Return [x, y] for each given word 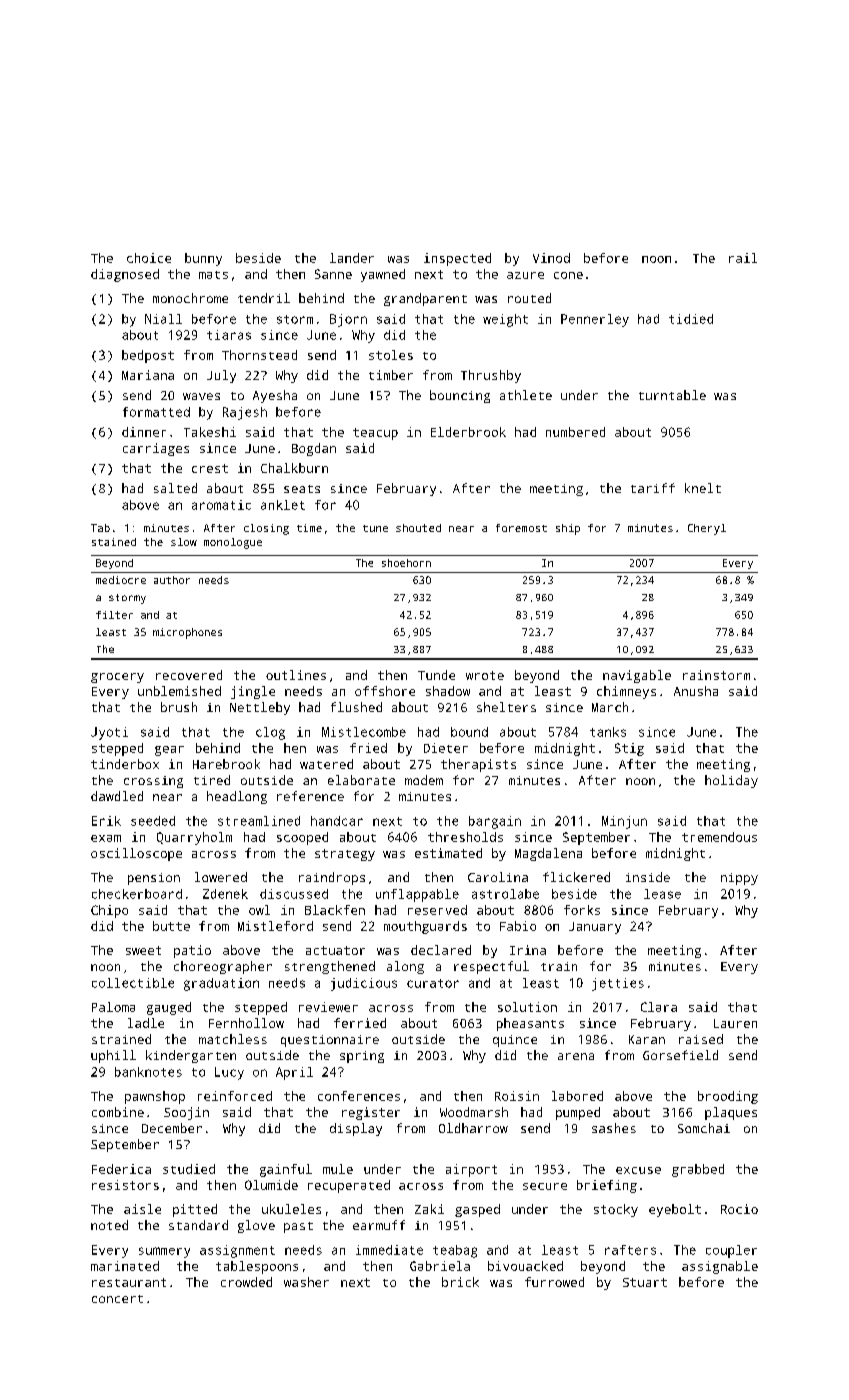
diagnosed [125, 275]
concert [117, 1299]
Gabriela [440, 1266]
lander [352, 258]
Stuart [645, 1282]
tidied [691, 319]
